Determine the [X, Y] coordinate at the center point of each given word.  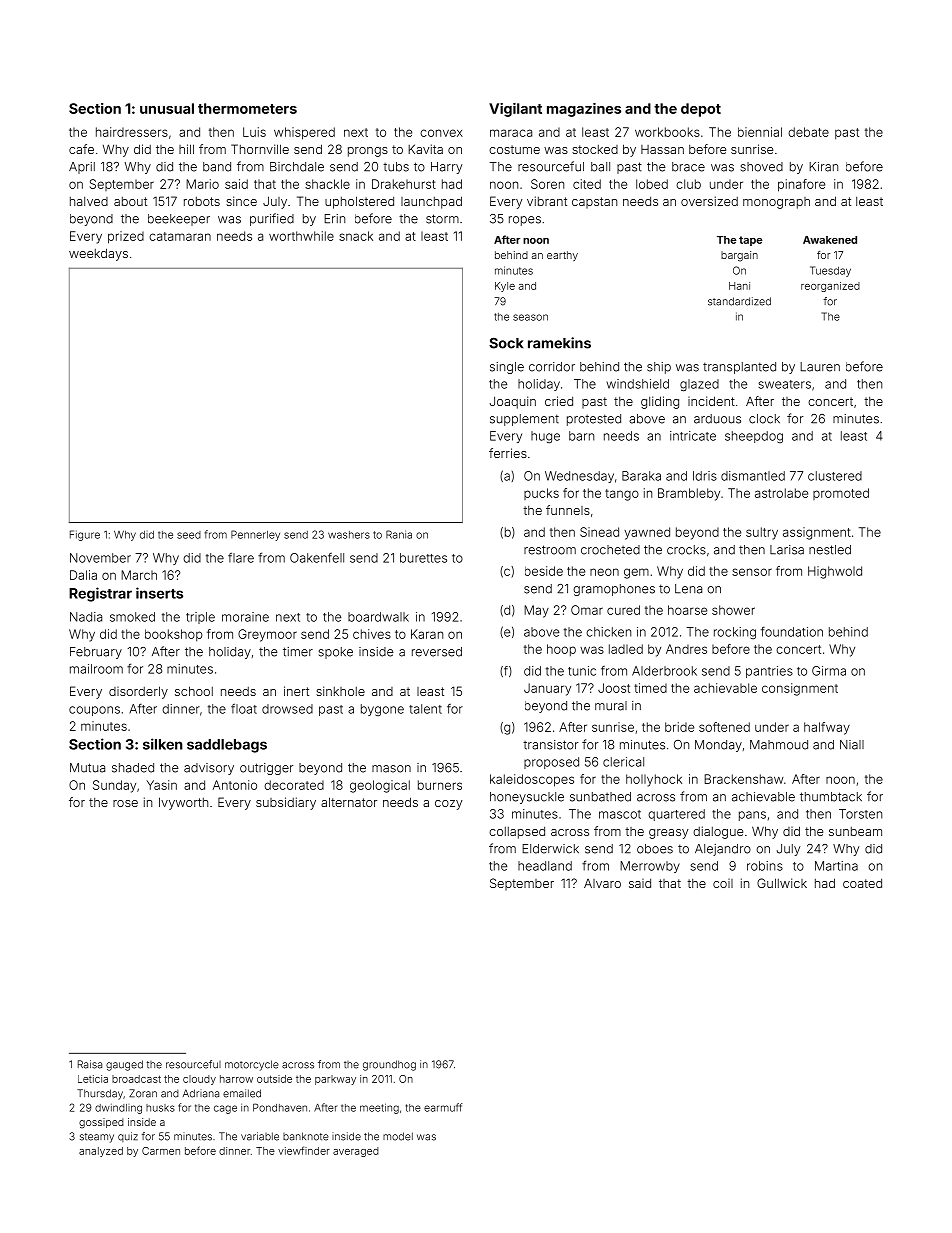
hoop [561, 650]
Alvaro [602, 883]
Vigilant [515, 110]
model [398, 1136]
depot [701, 110]
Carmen [161, 1151]
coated [862, 883]
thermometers [247, 108]
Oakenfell [317, 558]
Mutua [87, 768]
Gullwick [782, 883]
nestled [830, 550]
